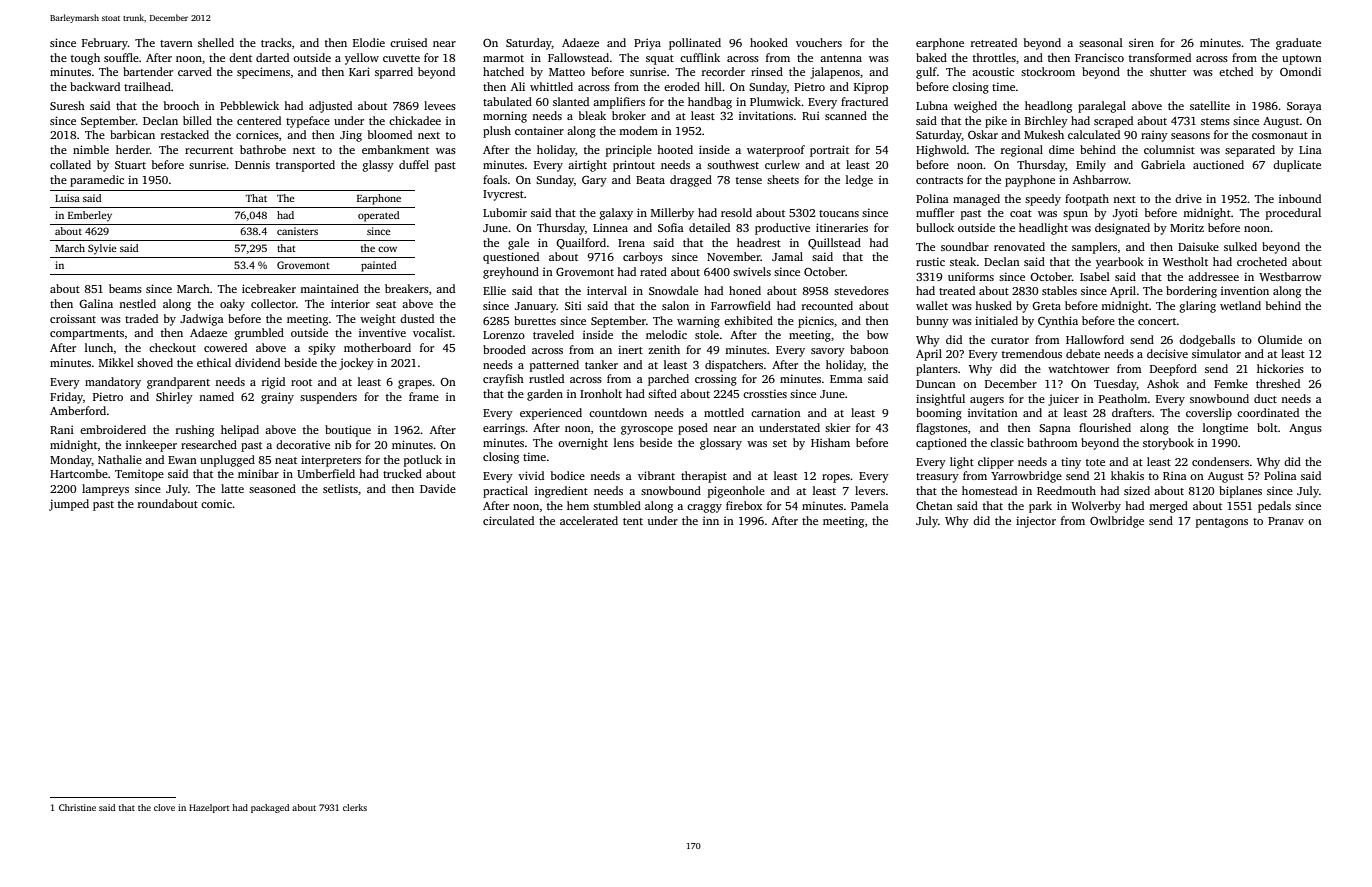 The image size is (1372, 887). Describe the element at coordinates (355, 807) in the page. I see `clerks` at that location.
